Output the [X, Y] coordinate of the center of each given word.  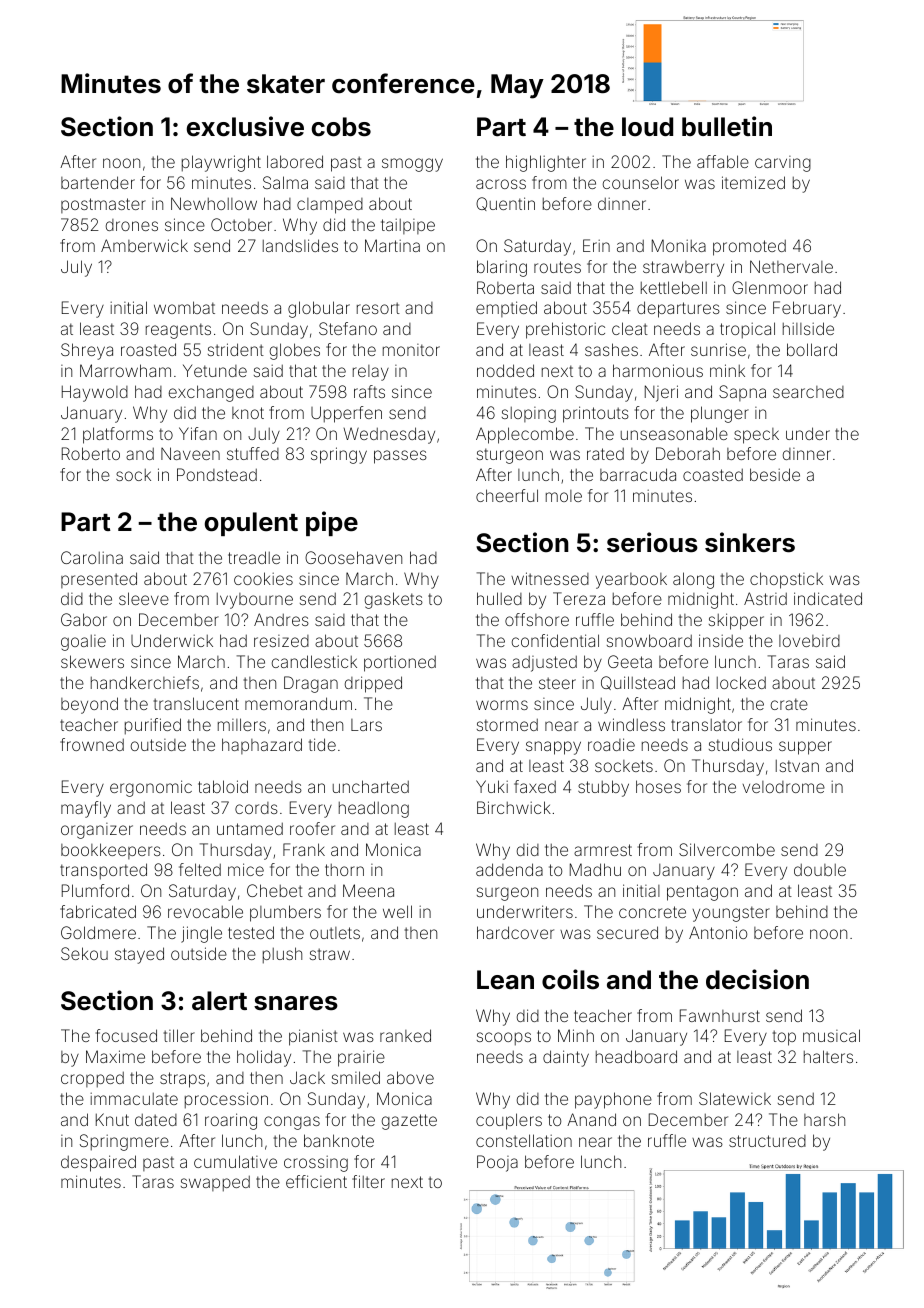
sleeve [144, 598]
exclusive [245, 126]
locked [741, 682]
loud [647, 126]
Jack [307, 1077]
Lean [505, 980]
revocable [205, 911]
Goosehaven [353, 557]
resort [378, 308]
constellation [524, 1140]
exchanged [211, 393]
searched [808, 392]
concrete [652, 912]
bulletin [727, 126]
